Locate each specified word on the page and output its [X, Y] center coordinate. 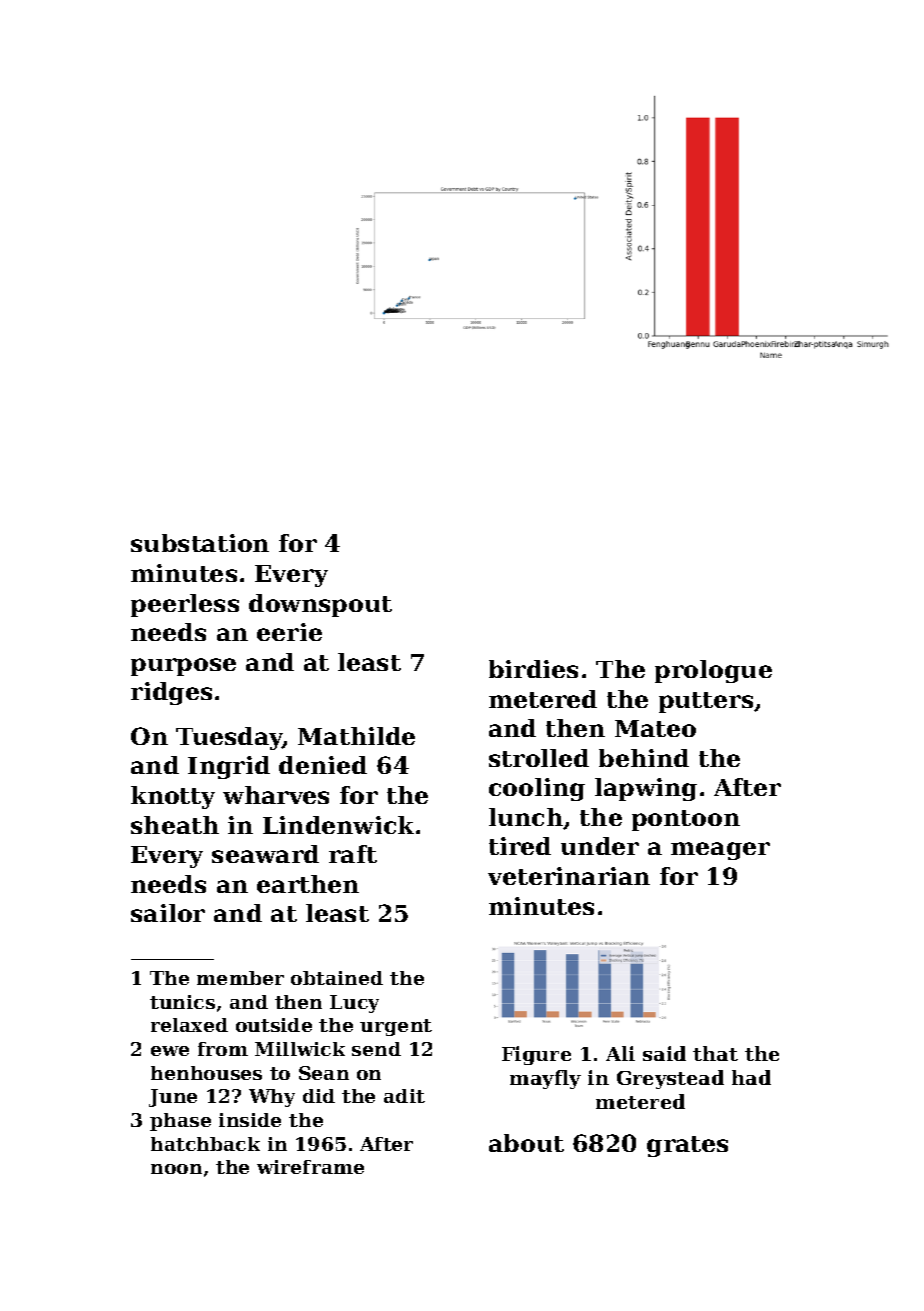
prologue [713, 671]
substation [200, 543]
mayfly [545, 1079]
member [240, 978]
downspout [320, 605]
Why [272, 1098]
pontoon [686, 820]
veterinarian [569, 876]
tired [520, 846]
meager [720, 851]
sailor [168, 913]
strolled [539, 758]
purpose [183, 667]
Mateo [655, 728]
